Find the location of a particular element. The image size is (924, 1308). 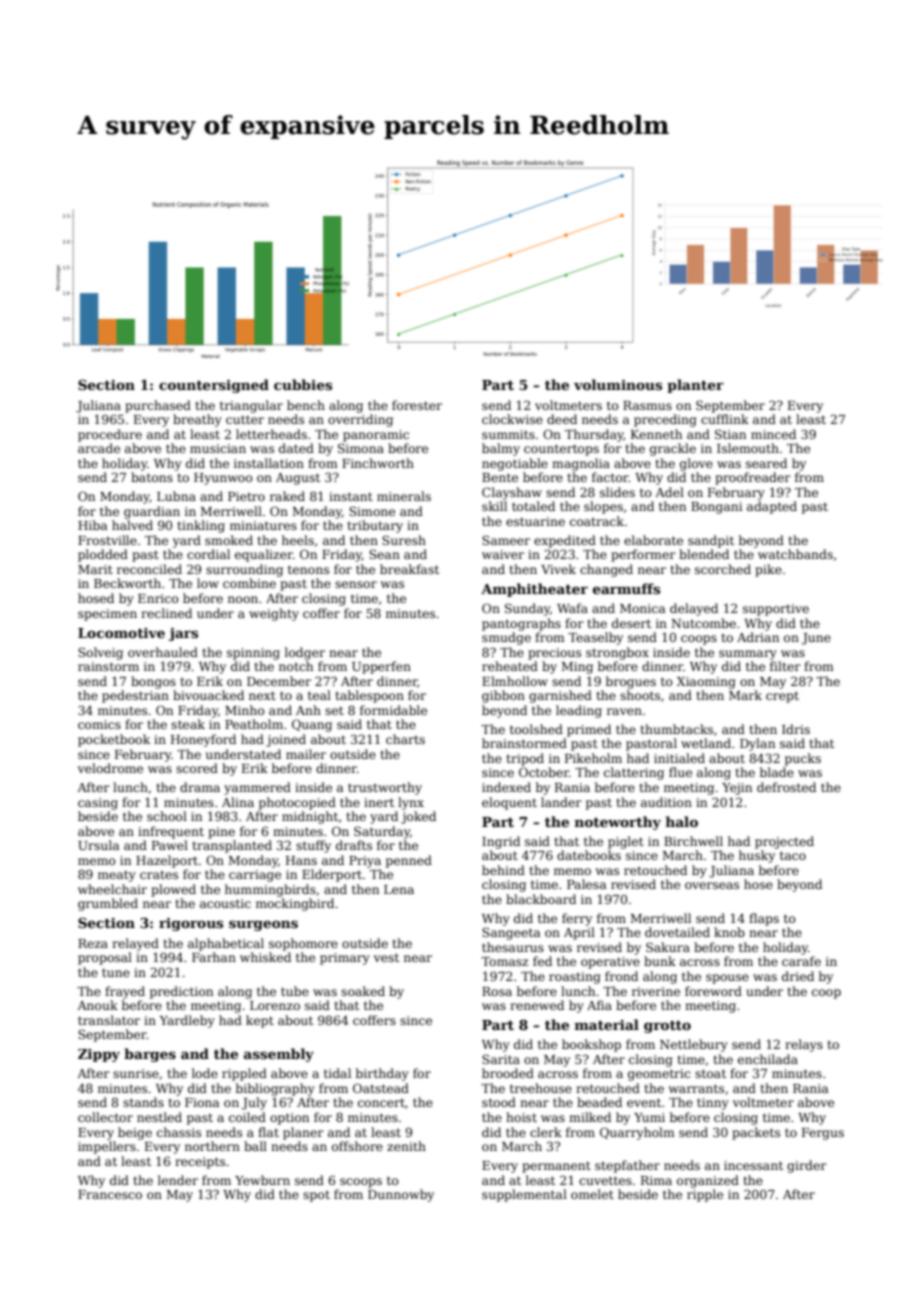

musician is located at coordinates (218, 448).
